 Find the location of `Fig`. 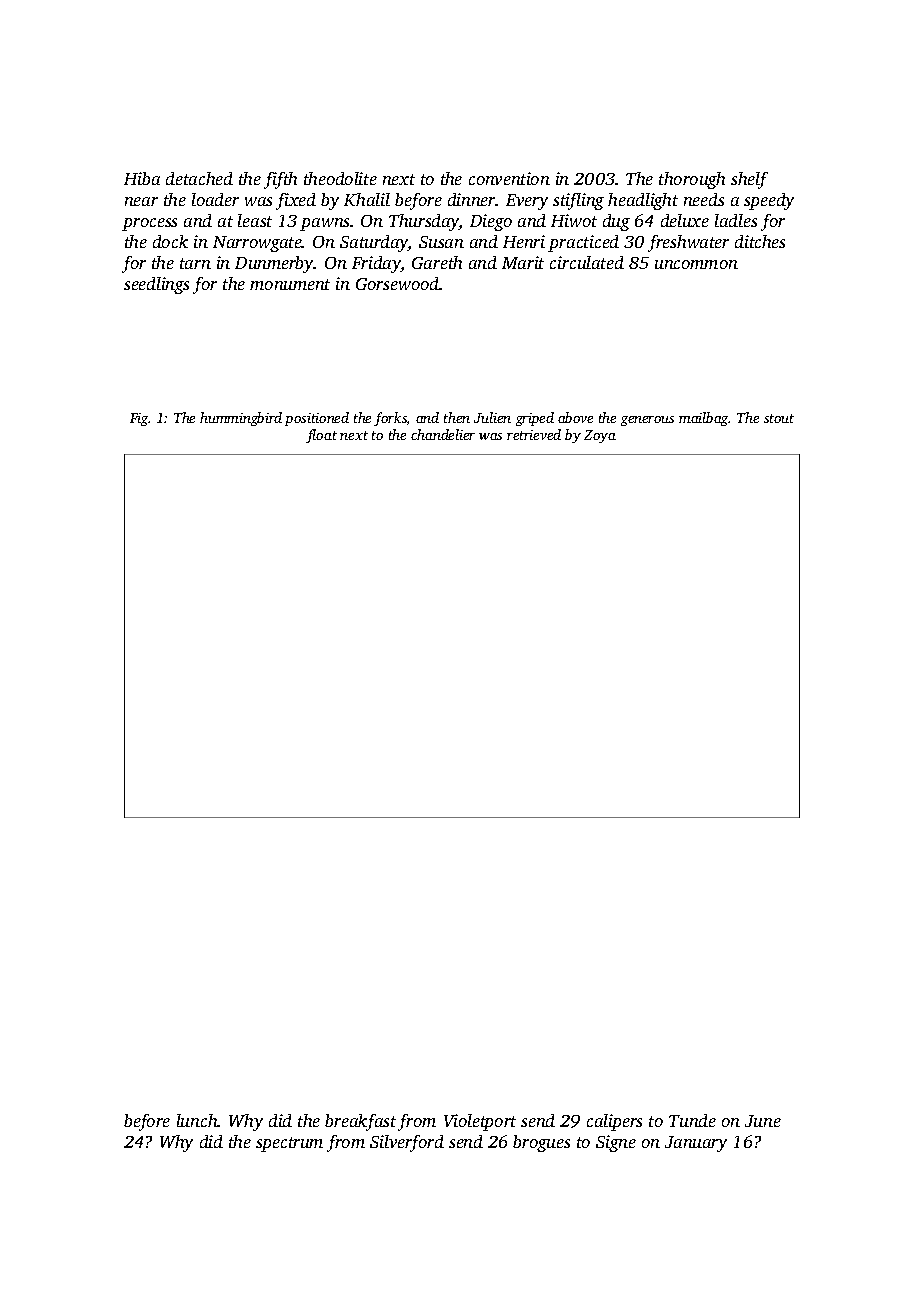

Fig is located at coordinates (139, 419).
